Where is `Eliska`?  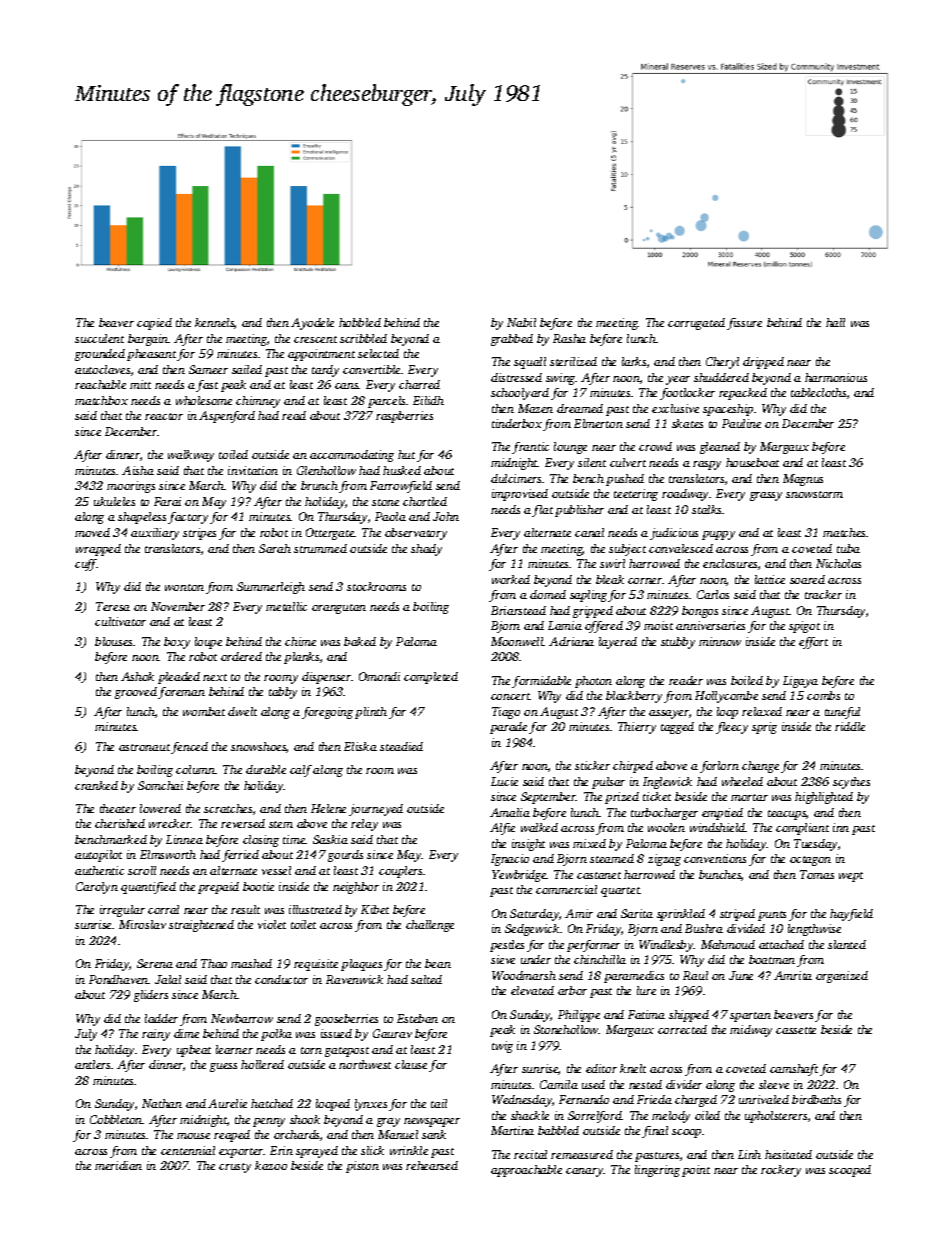
Eliska is located at coordinates (360, 746).
